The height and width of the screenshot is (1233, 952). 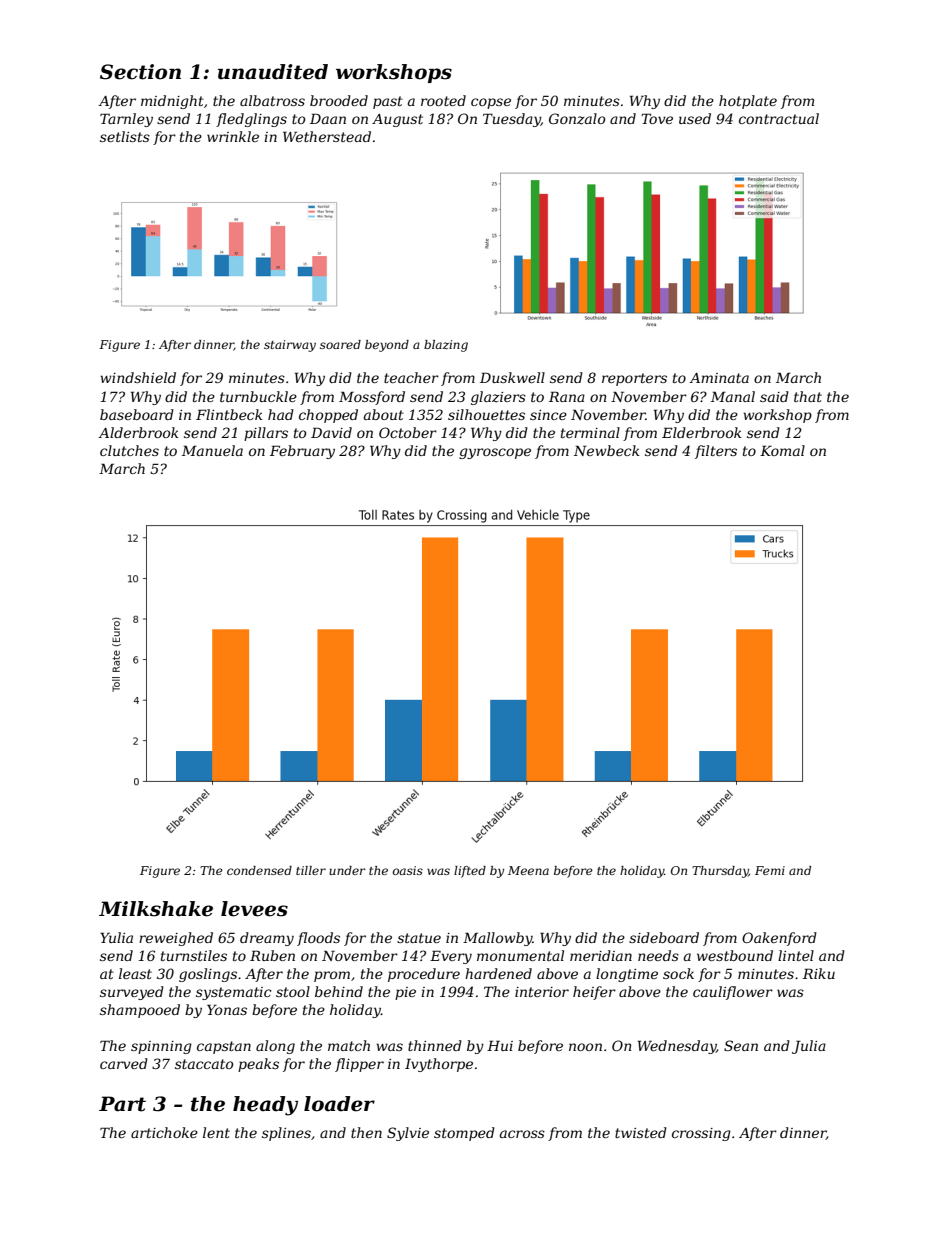 I want to click on silhouettes, so click(x=486, y=414).
